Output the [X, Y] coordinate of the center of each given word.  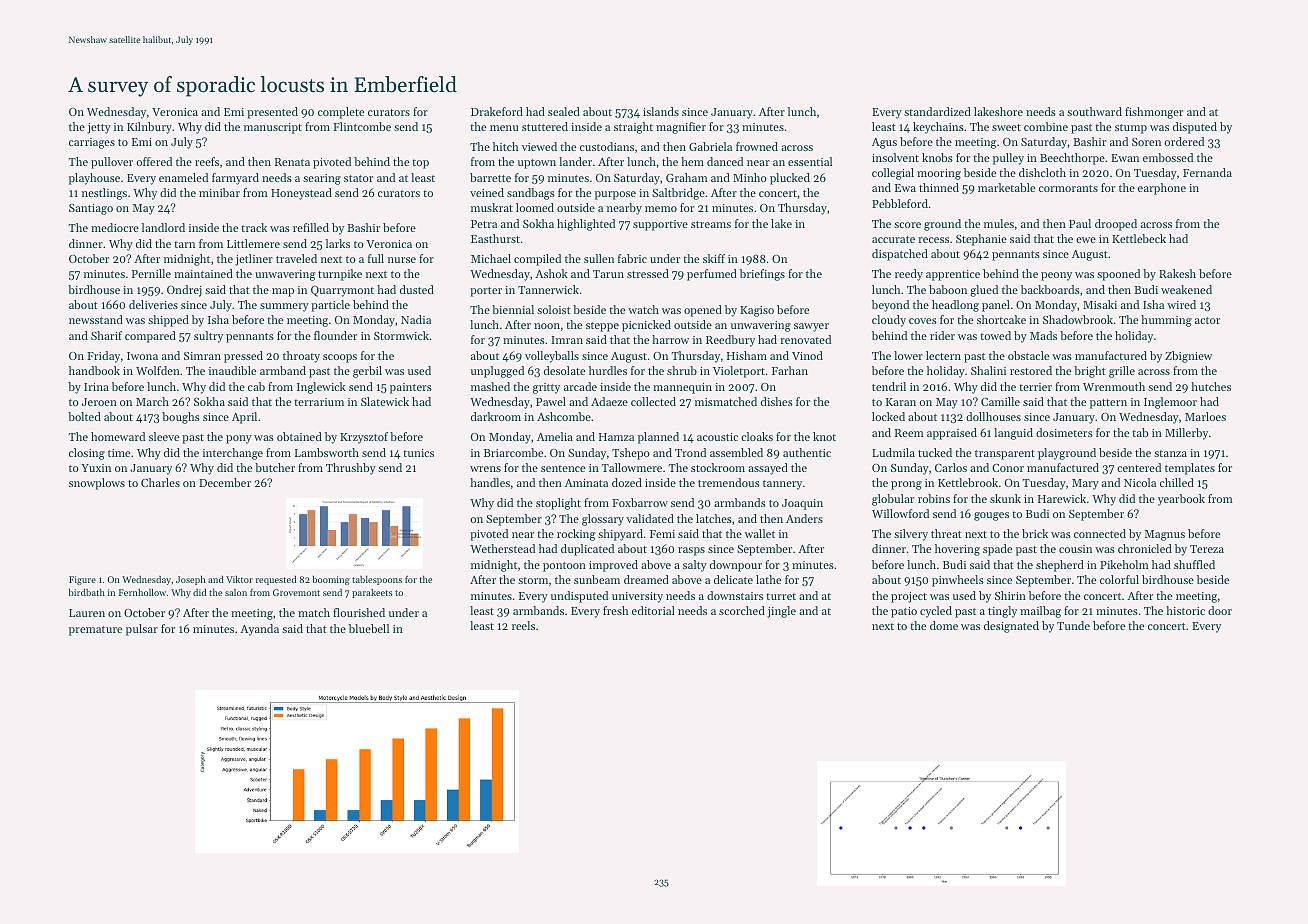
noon [547, 326]
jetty [99, 128]
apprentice [953, 275]
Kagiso [757, 311]
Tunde [1073, 625]
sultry [208, 337]
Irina [96, 387]
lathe [768, 579]
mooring [939, 174]
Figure [82, 580]
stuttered [545, 126]
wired [1181, 304]
